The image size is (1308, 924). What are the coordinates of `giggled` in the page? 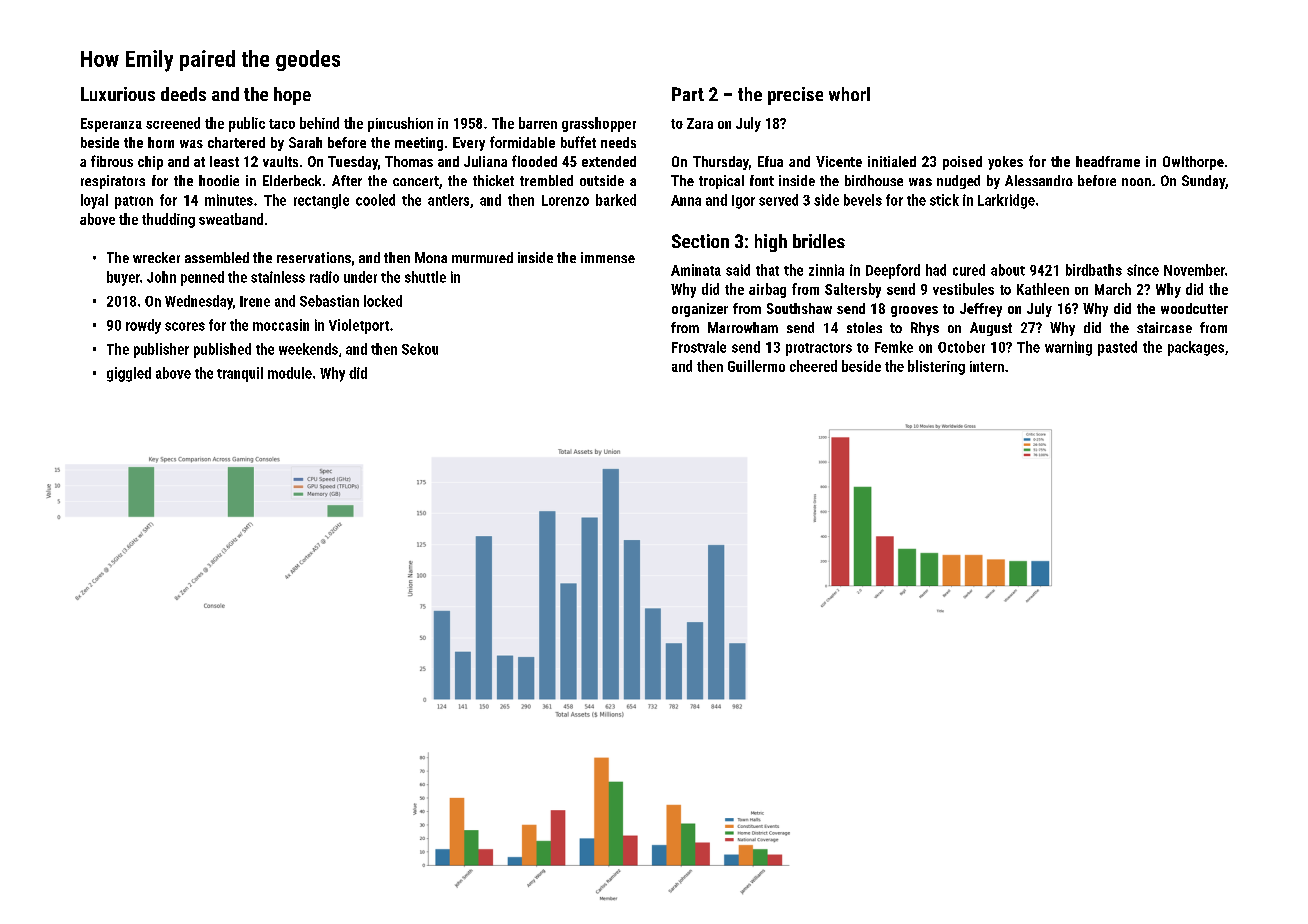 It's located at (129, 374).
